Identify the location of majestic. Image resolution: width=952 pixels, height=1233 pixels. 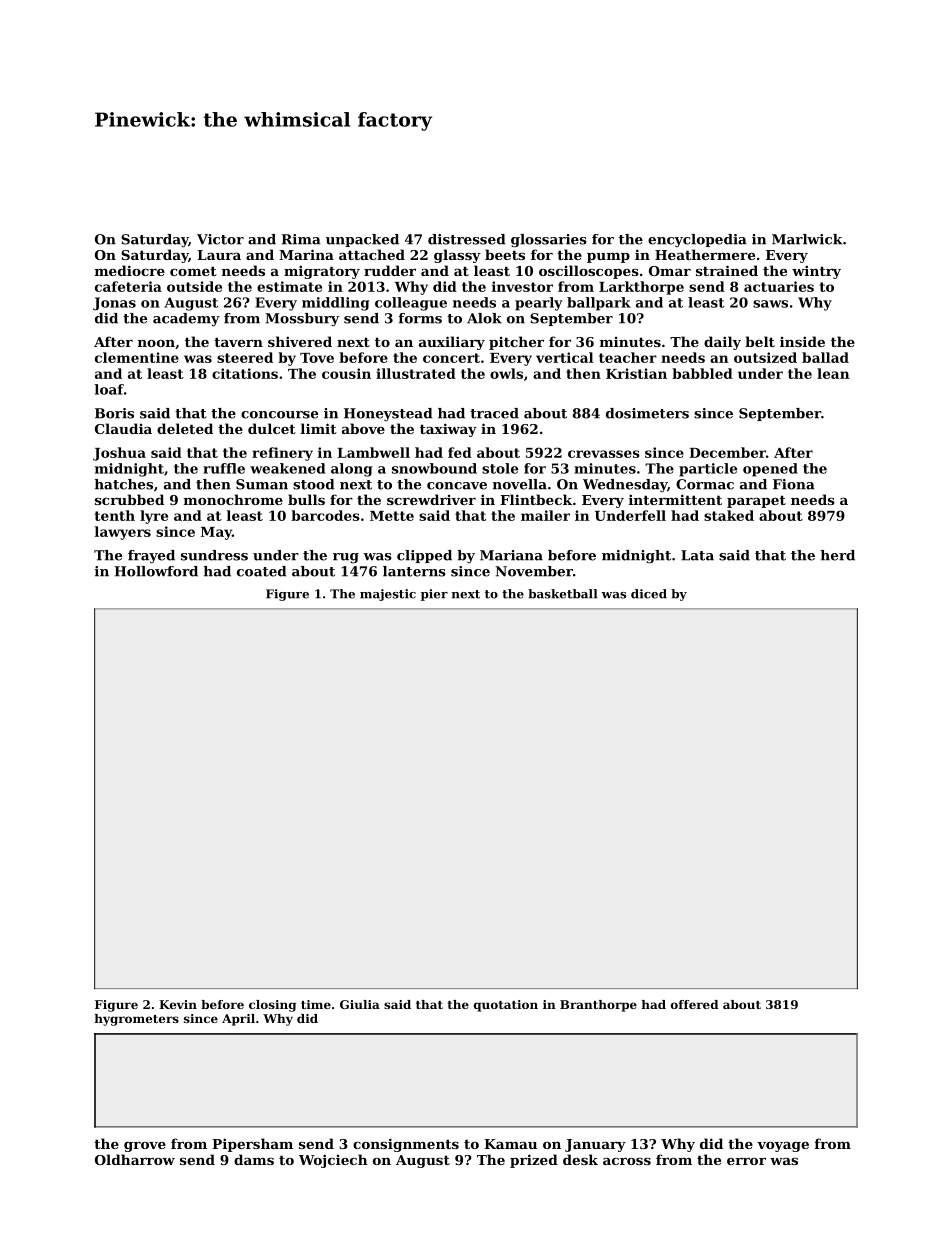
(388, 595).
